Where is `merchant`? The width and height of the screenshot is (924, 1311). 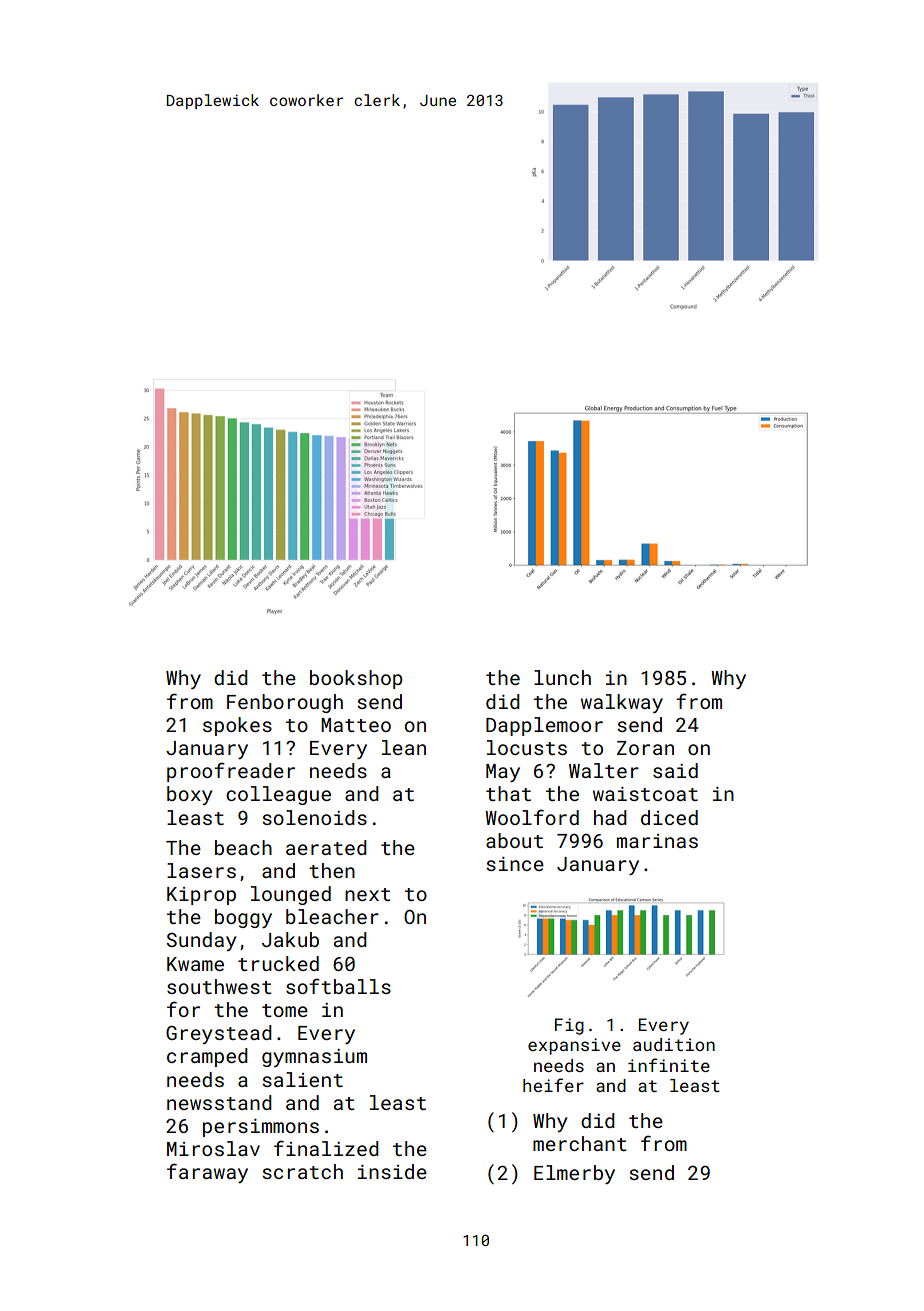
merchant is located at coordinates (579, 1143).
